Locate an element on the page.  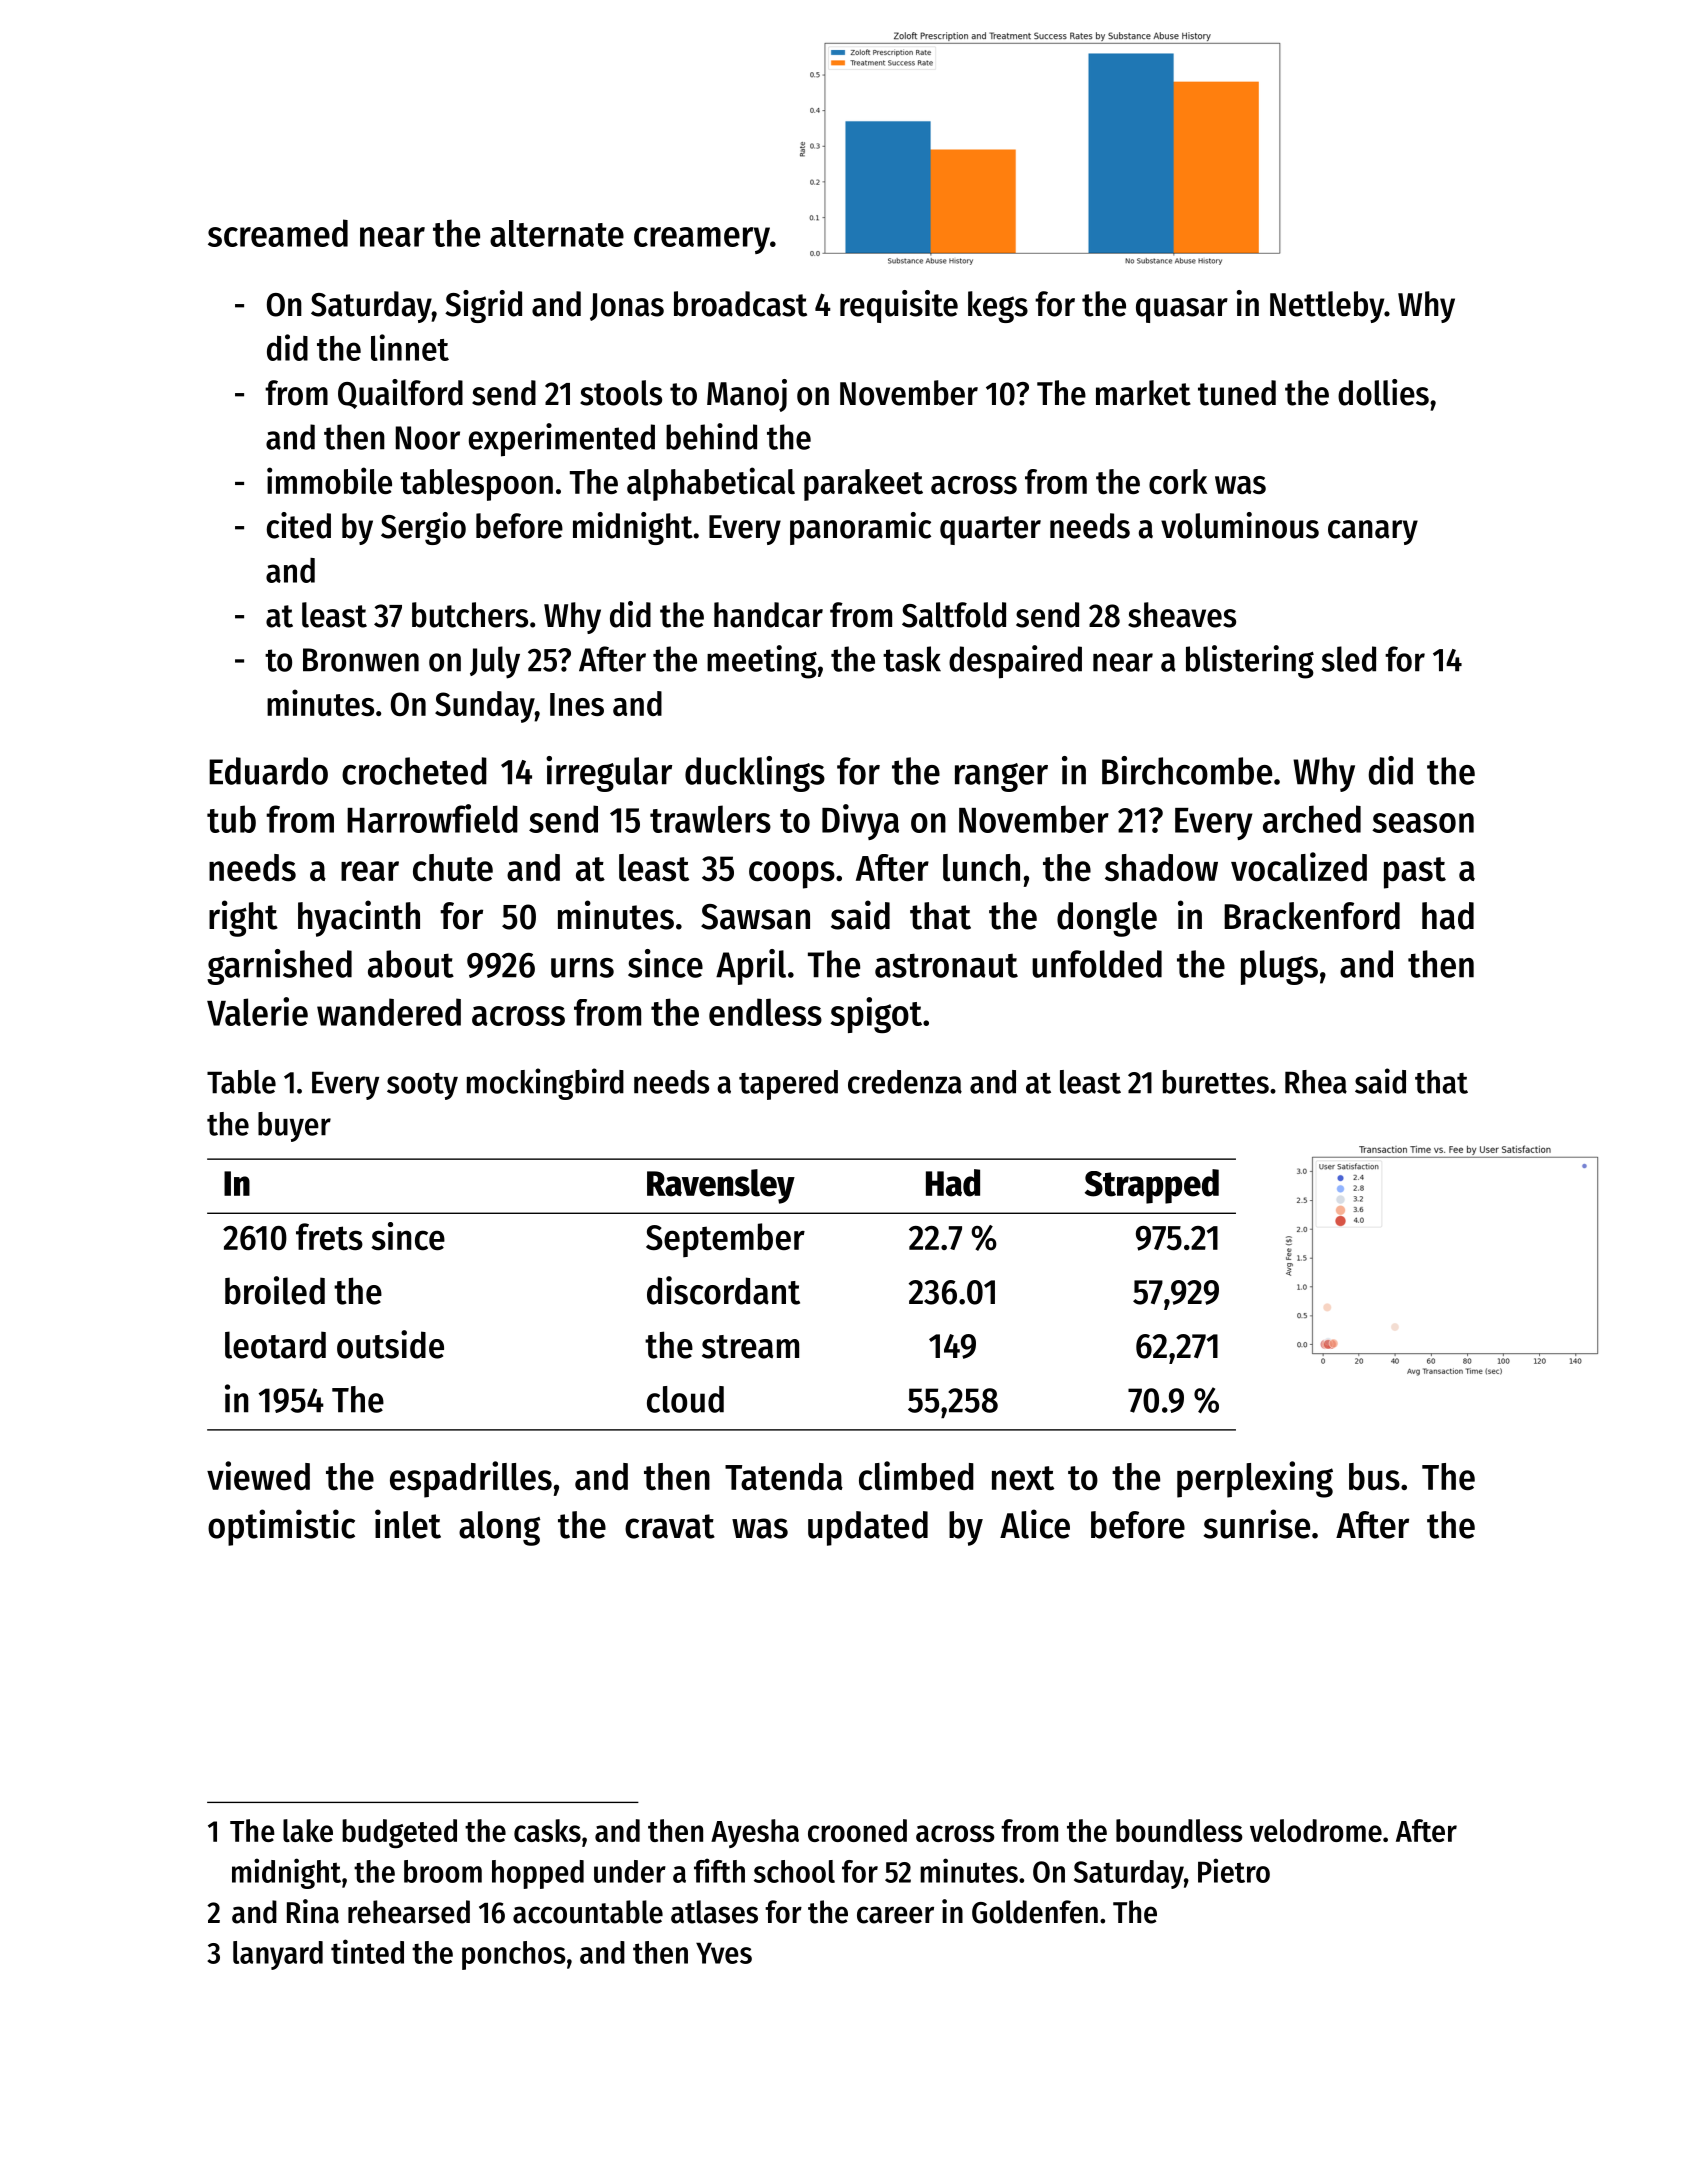
cravat is located at coordinates (670, 1526).
